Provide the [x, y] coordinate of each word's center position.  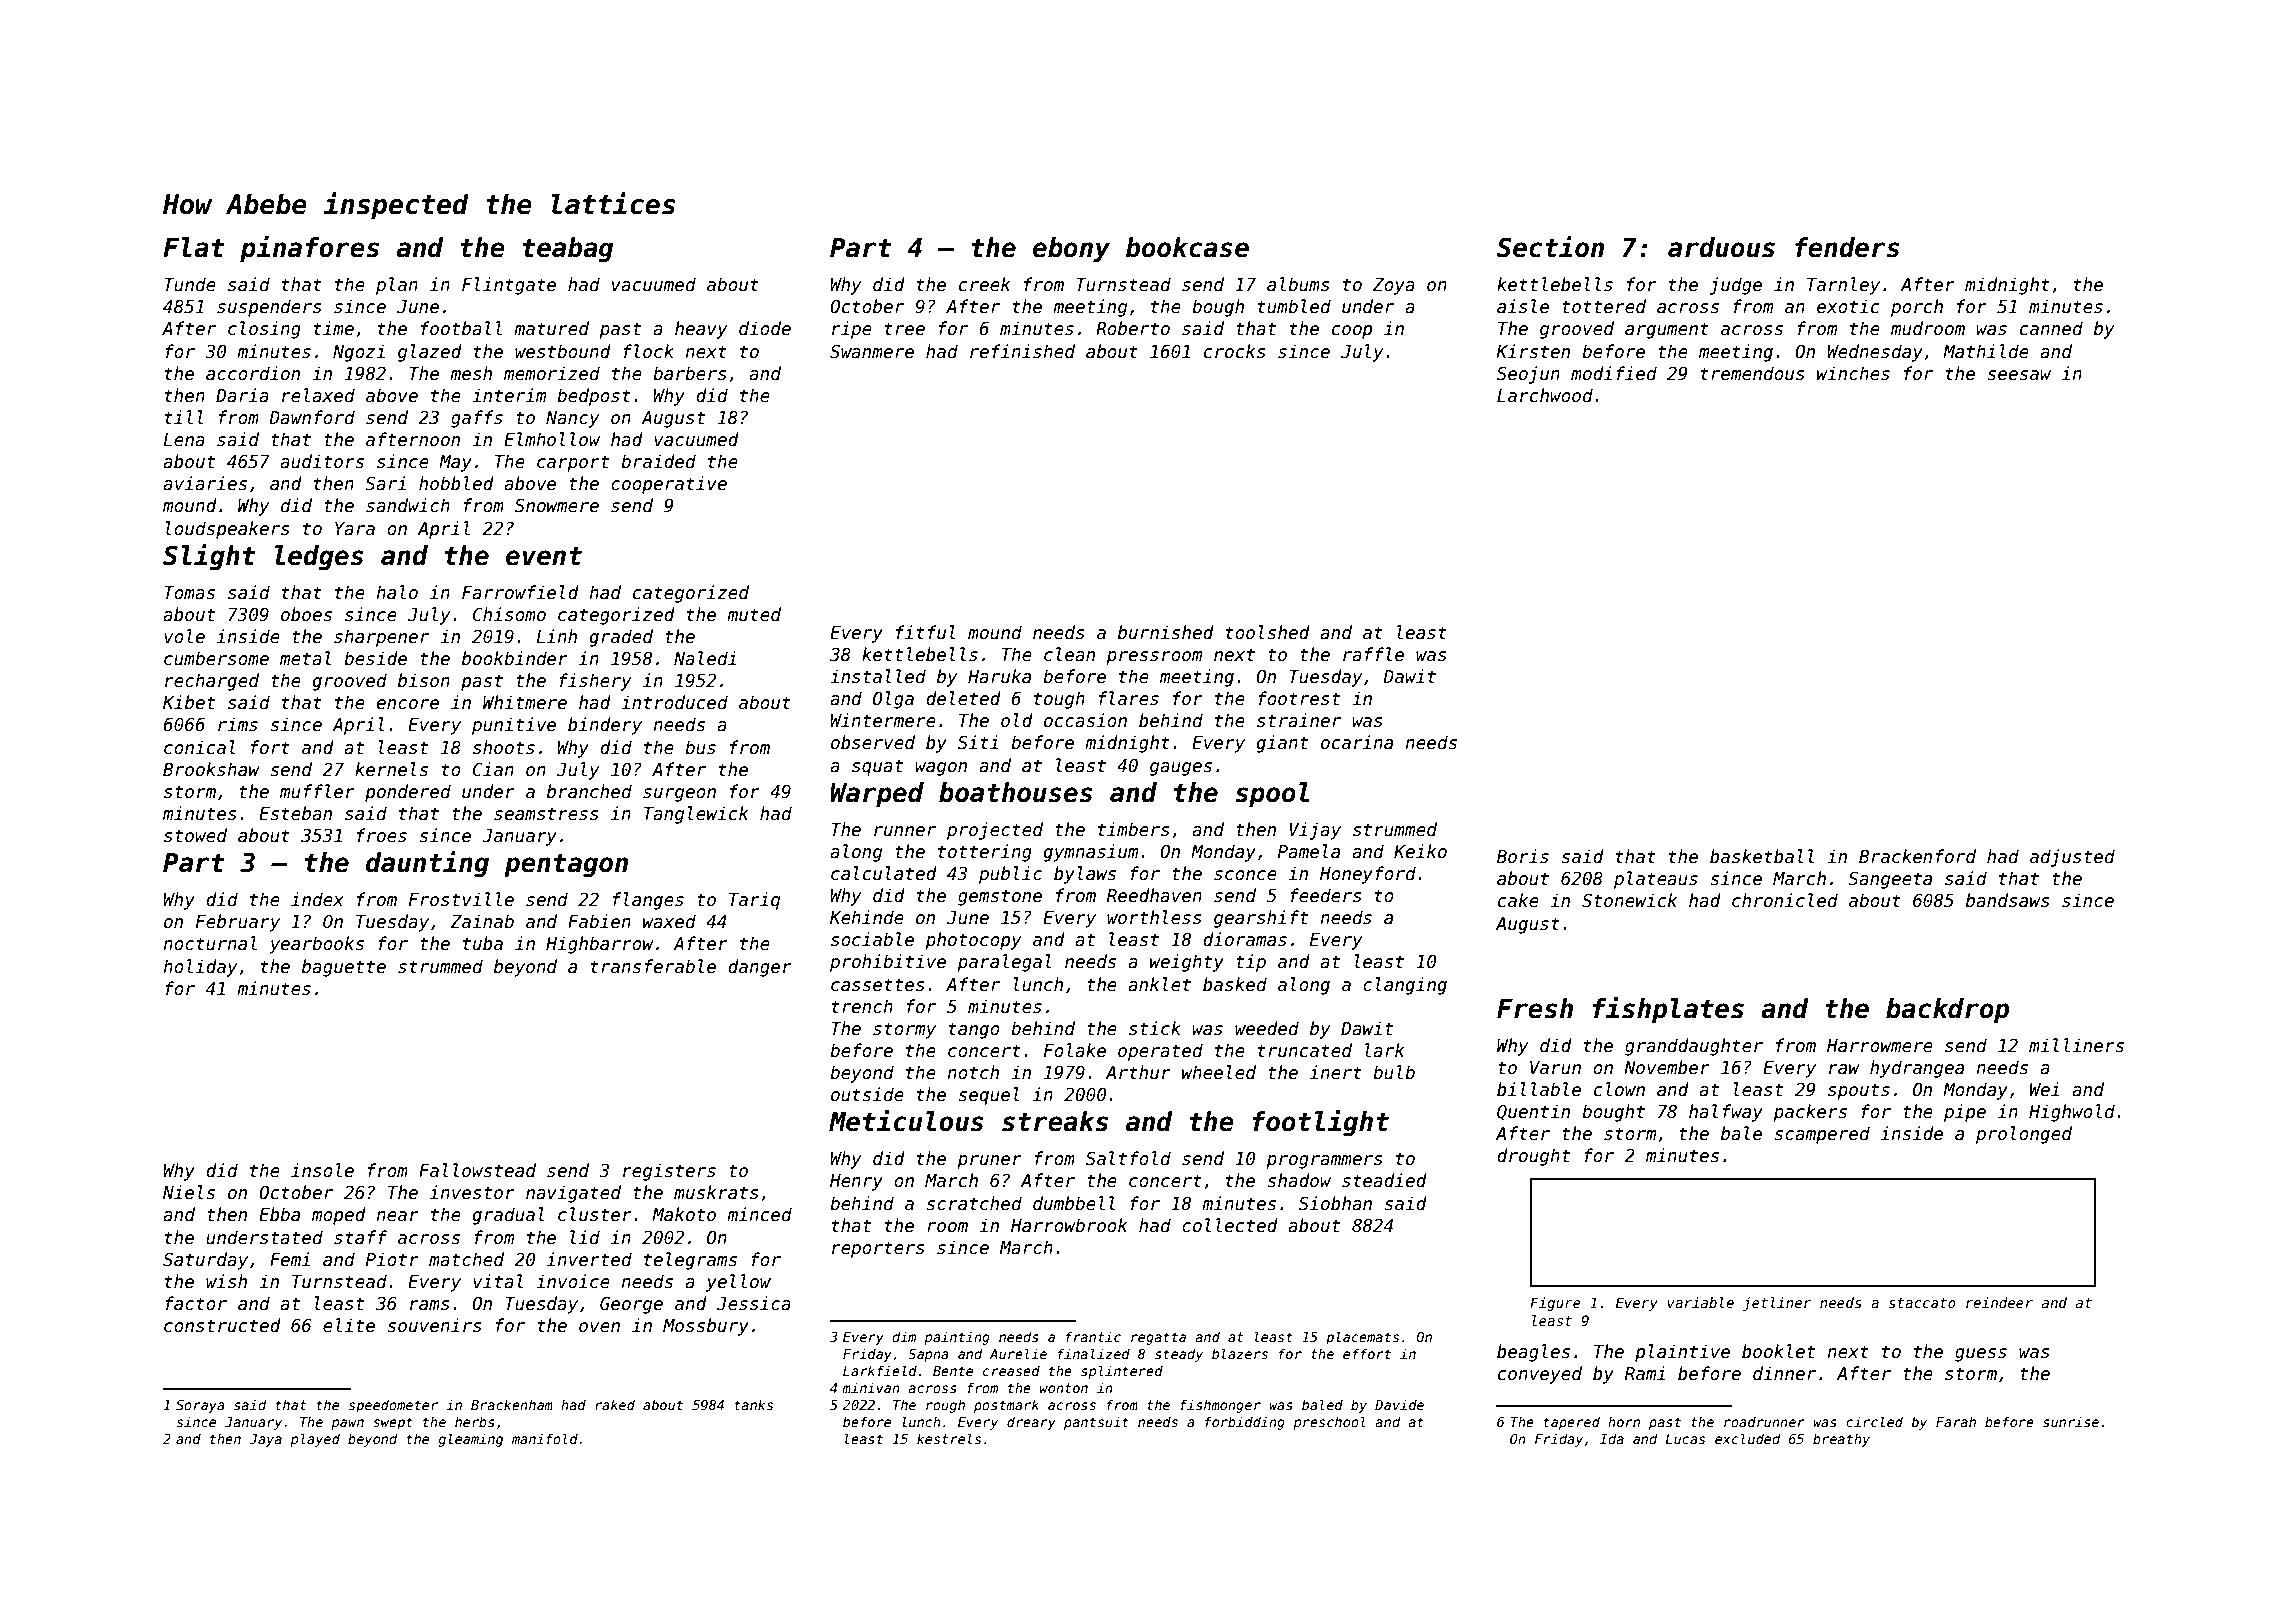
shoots [504, 747]
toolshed [1268, 632]
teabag [568, 250]
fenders [1847, 247]
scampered [1822, 1135]
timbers [1133, 829]
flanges [648, 901]
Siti [978, 742]
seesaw [2019, 375]
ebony [1071, 250]
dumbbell [1074, 1203]
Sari [385, 483]
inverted [589, 1259]
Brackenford [1917, 856]
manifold [545, 1438]
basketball [1762, 856]
